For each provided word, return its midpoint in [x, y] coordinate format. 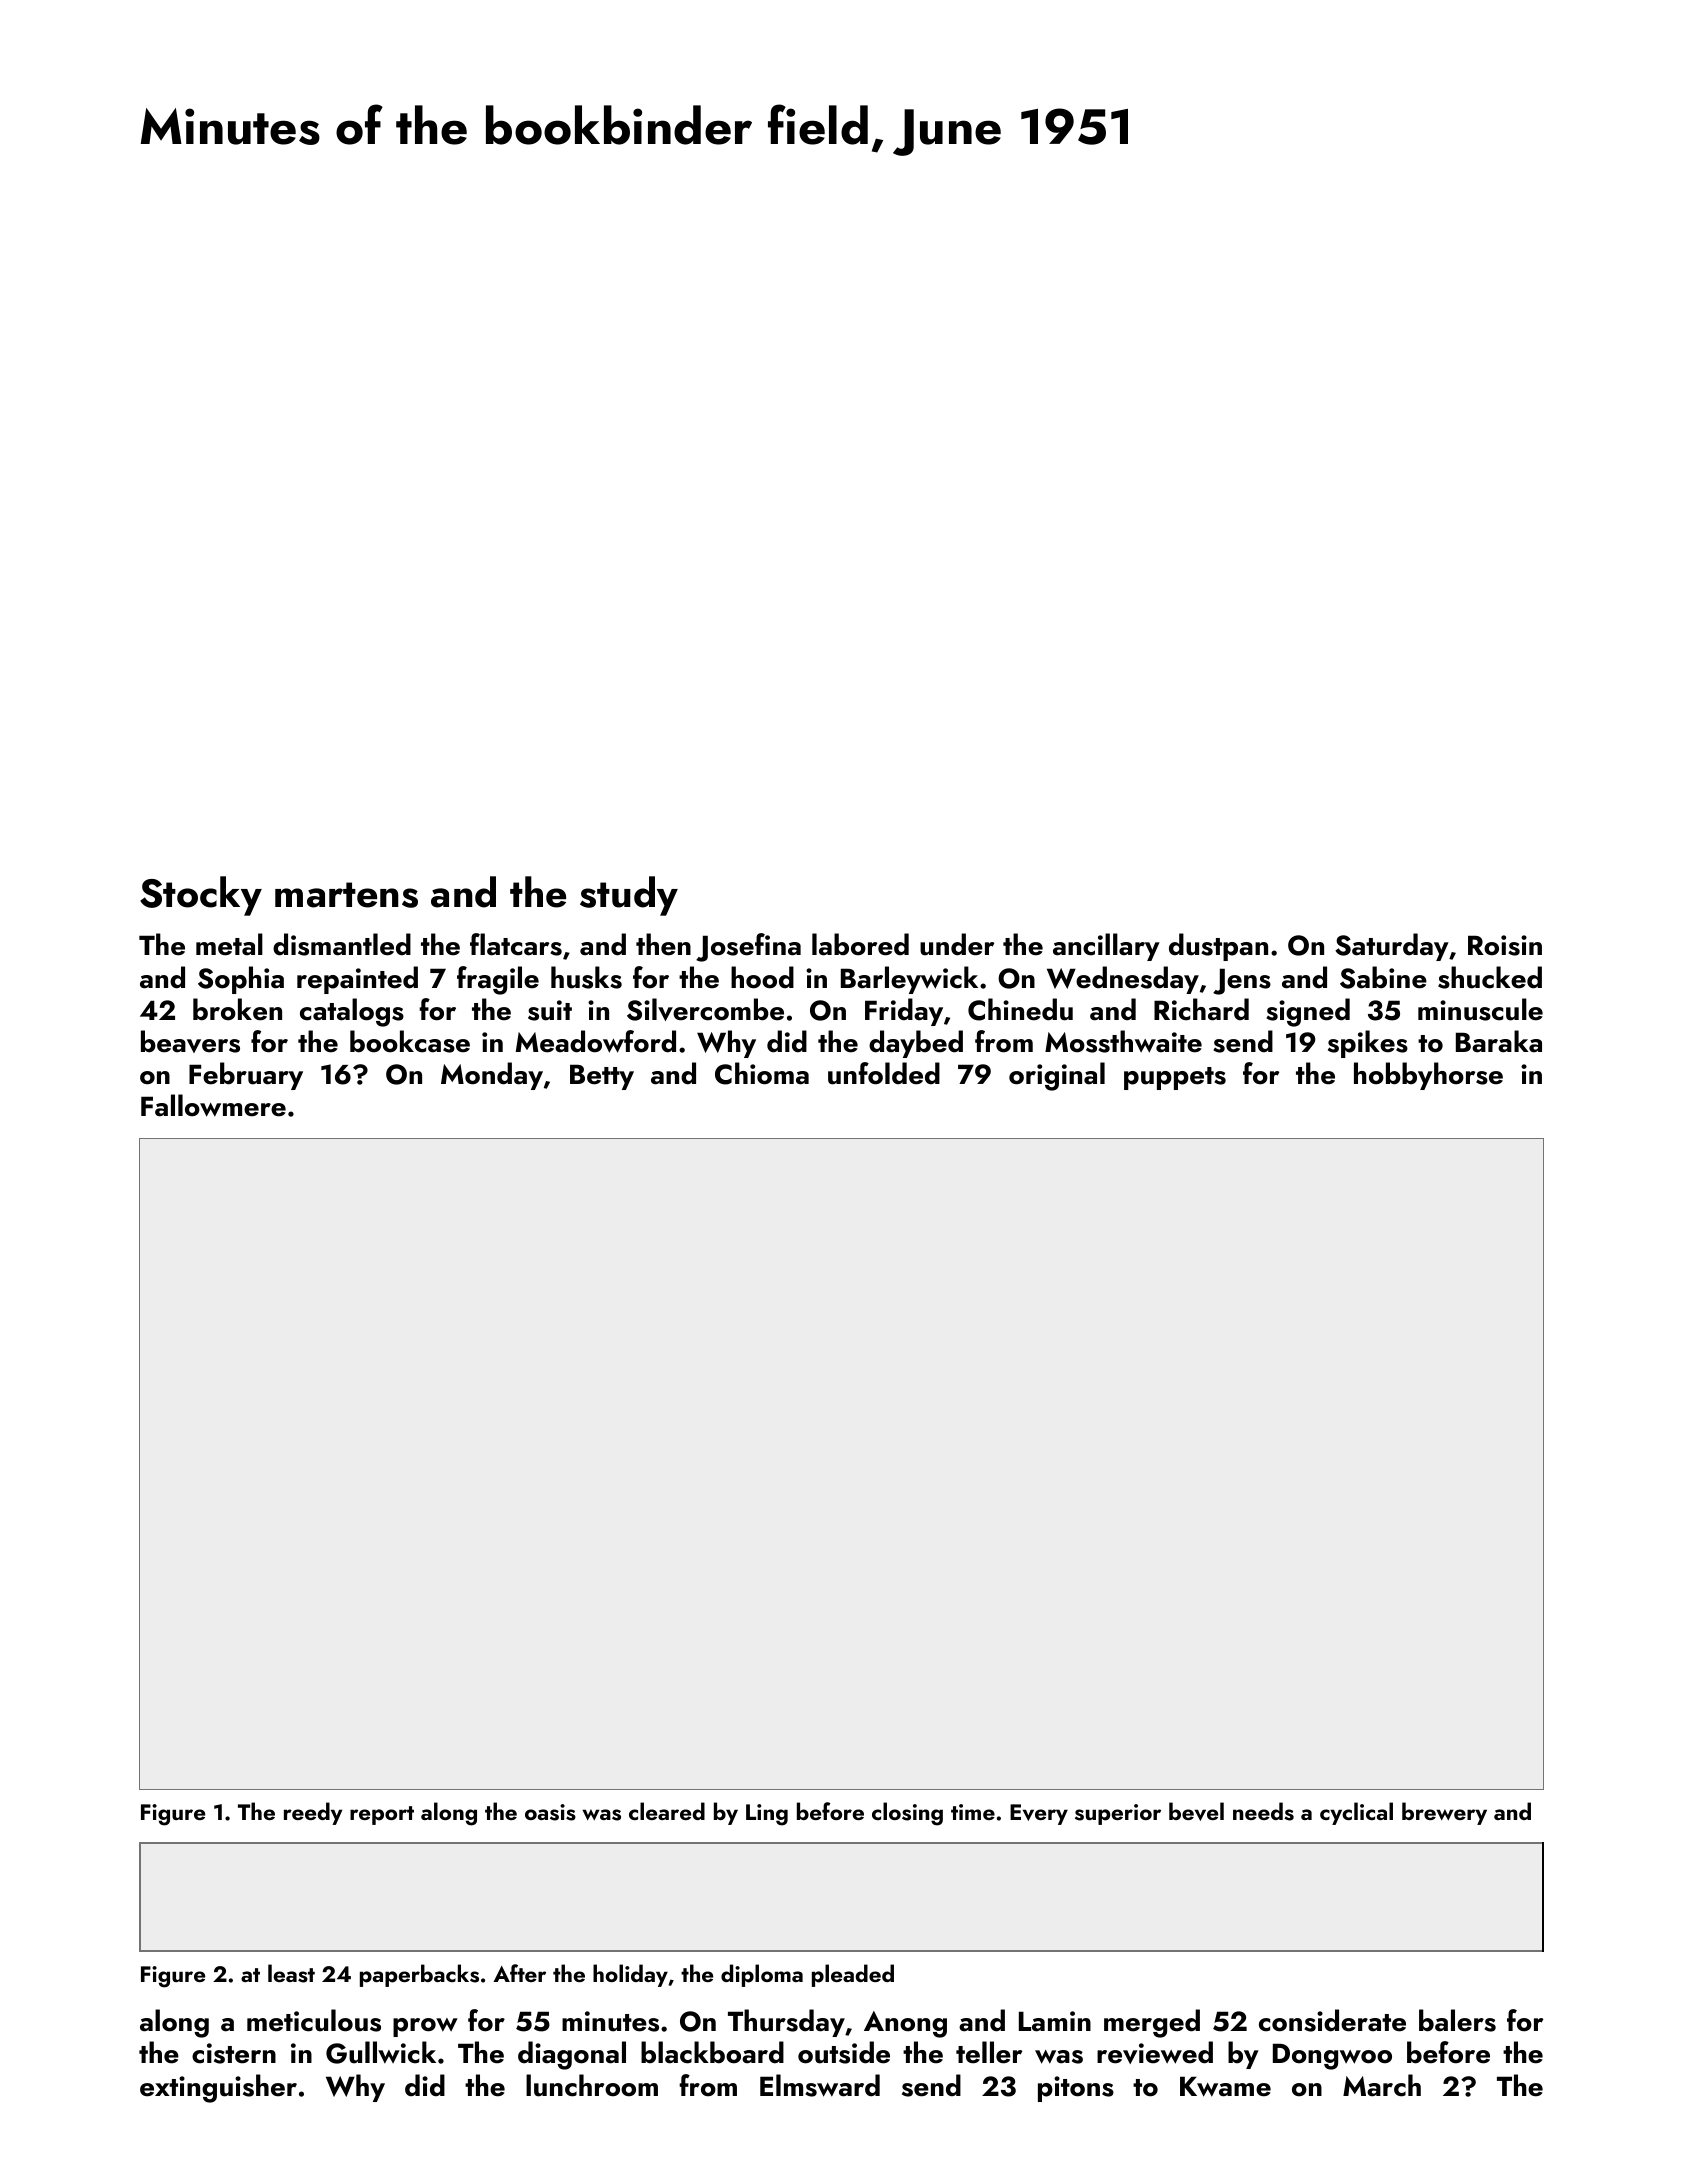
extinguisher [218, 2088]
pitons [1076, 2089]
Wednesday [1123, 980]
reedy [313, 1813]
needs [1263, 1811]
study [629, 896]
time [973, 1812]
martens [346, 895]
